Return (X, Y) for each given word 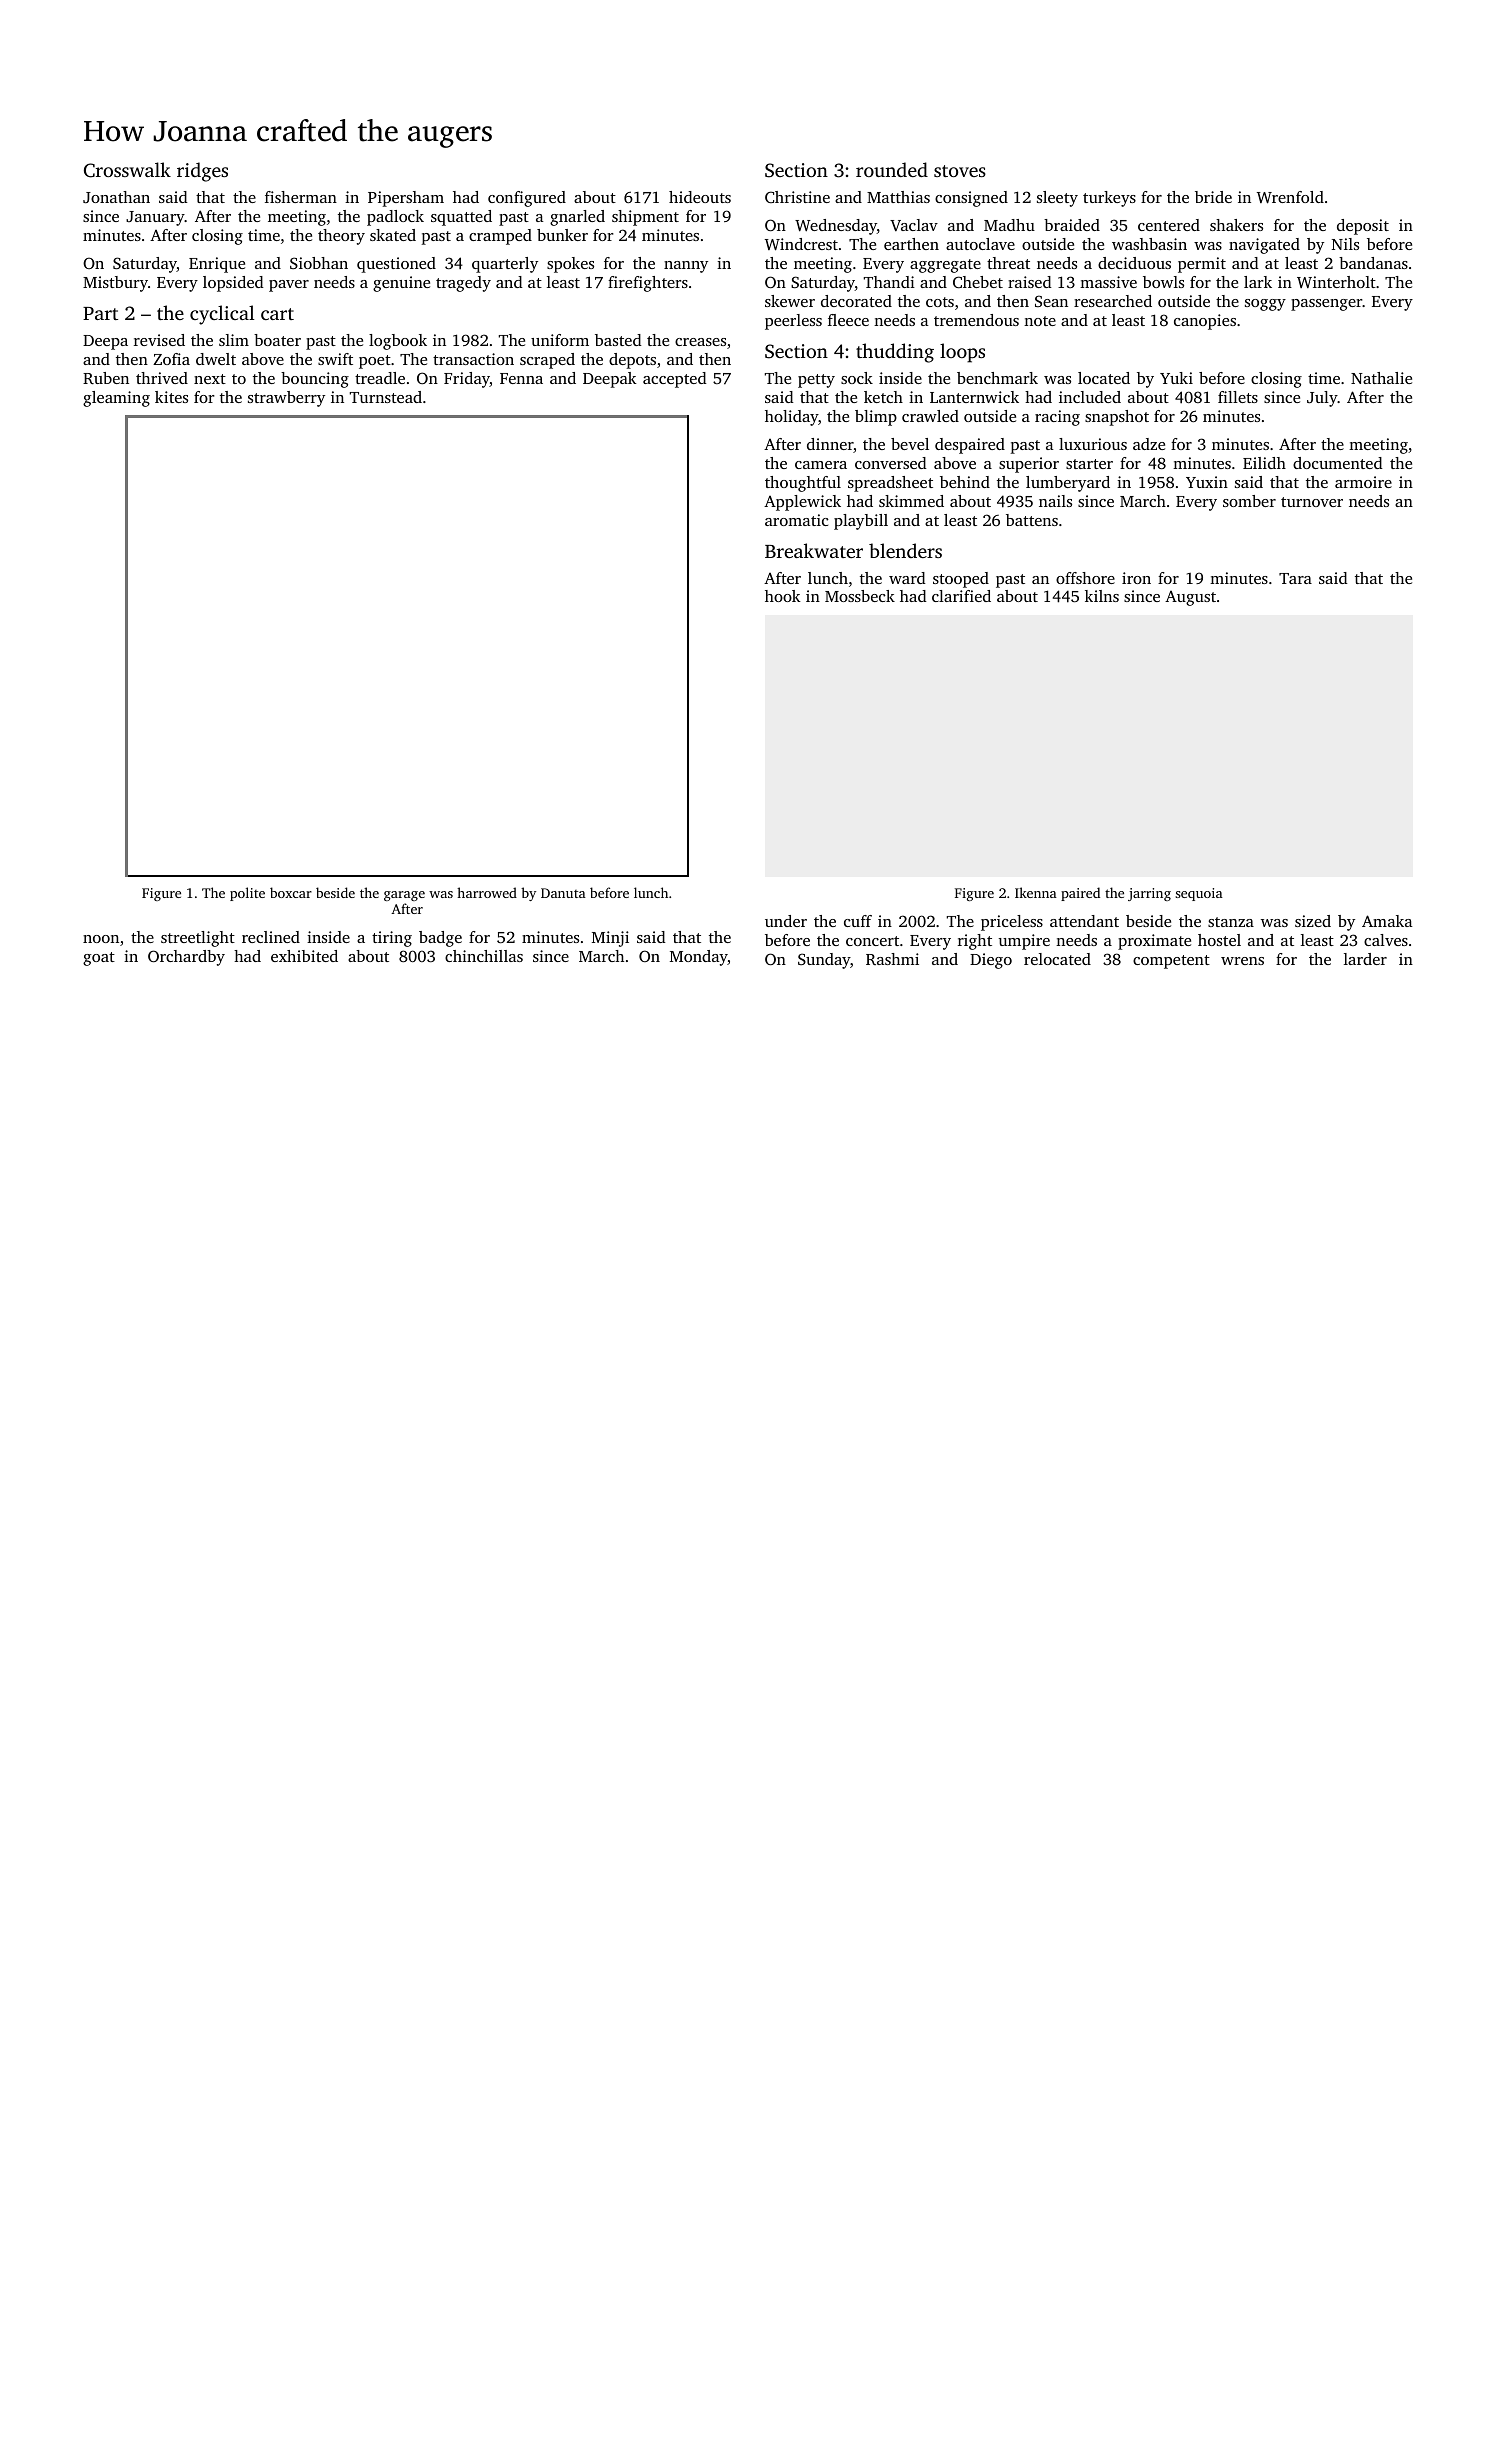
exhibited (304, 956)
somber (1249, 501)
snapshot (1117, 418)
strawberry (286, 399)
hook (783, 596)
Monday (699, 958)
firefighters (648, 284)
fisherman (301, 197)
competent (1171, 962)
